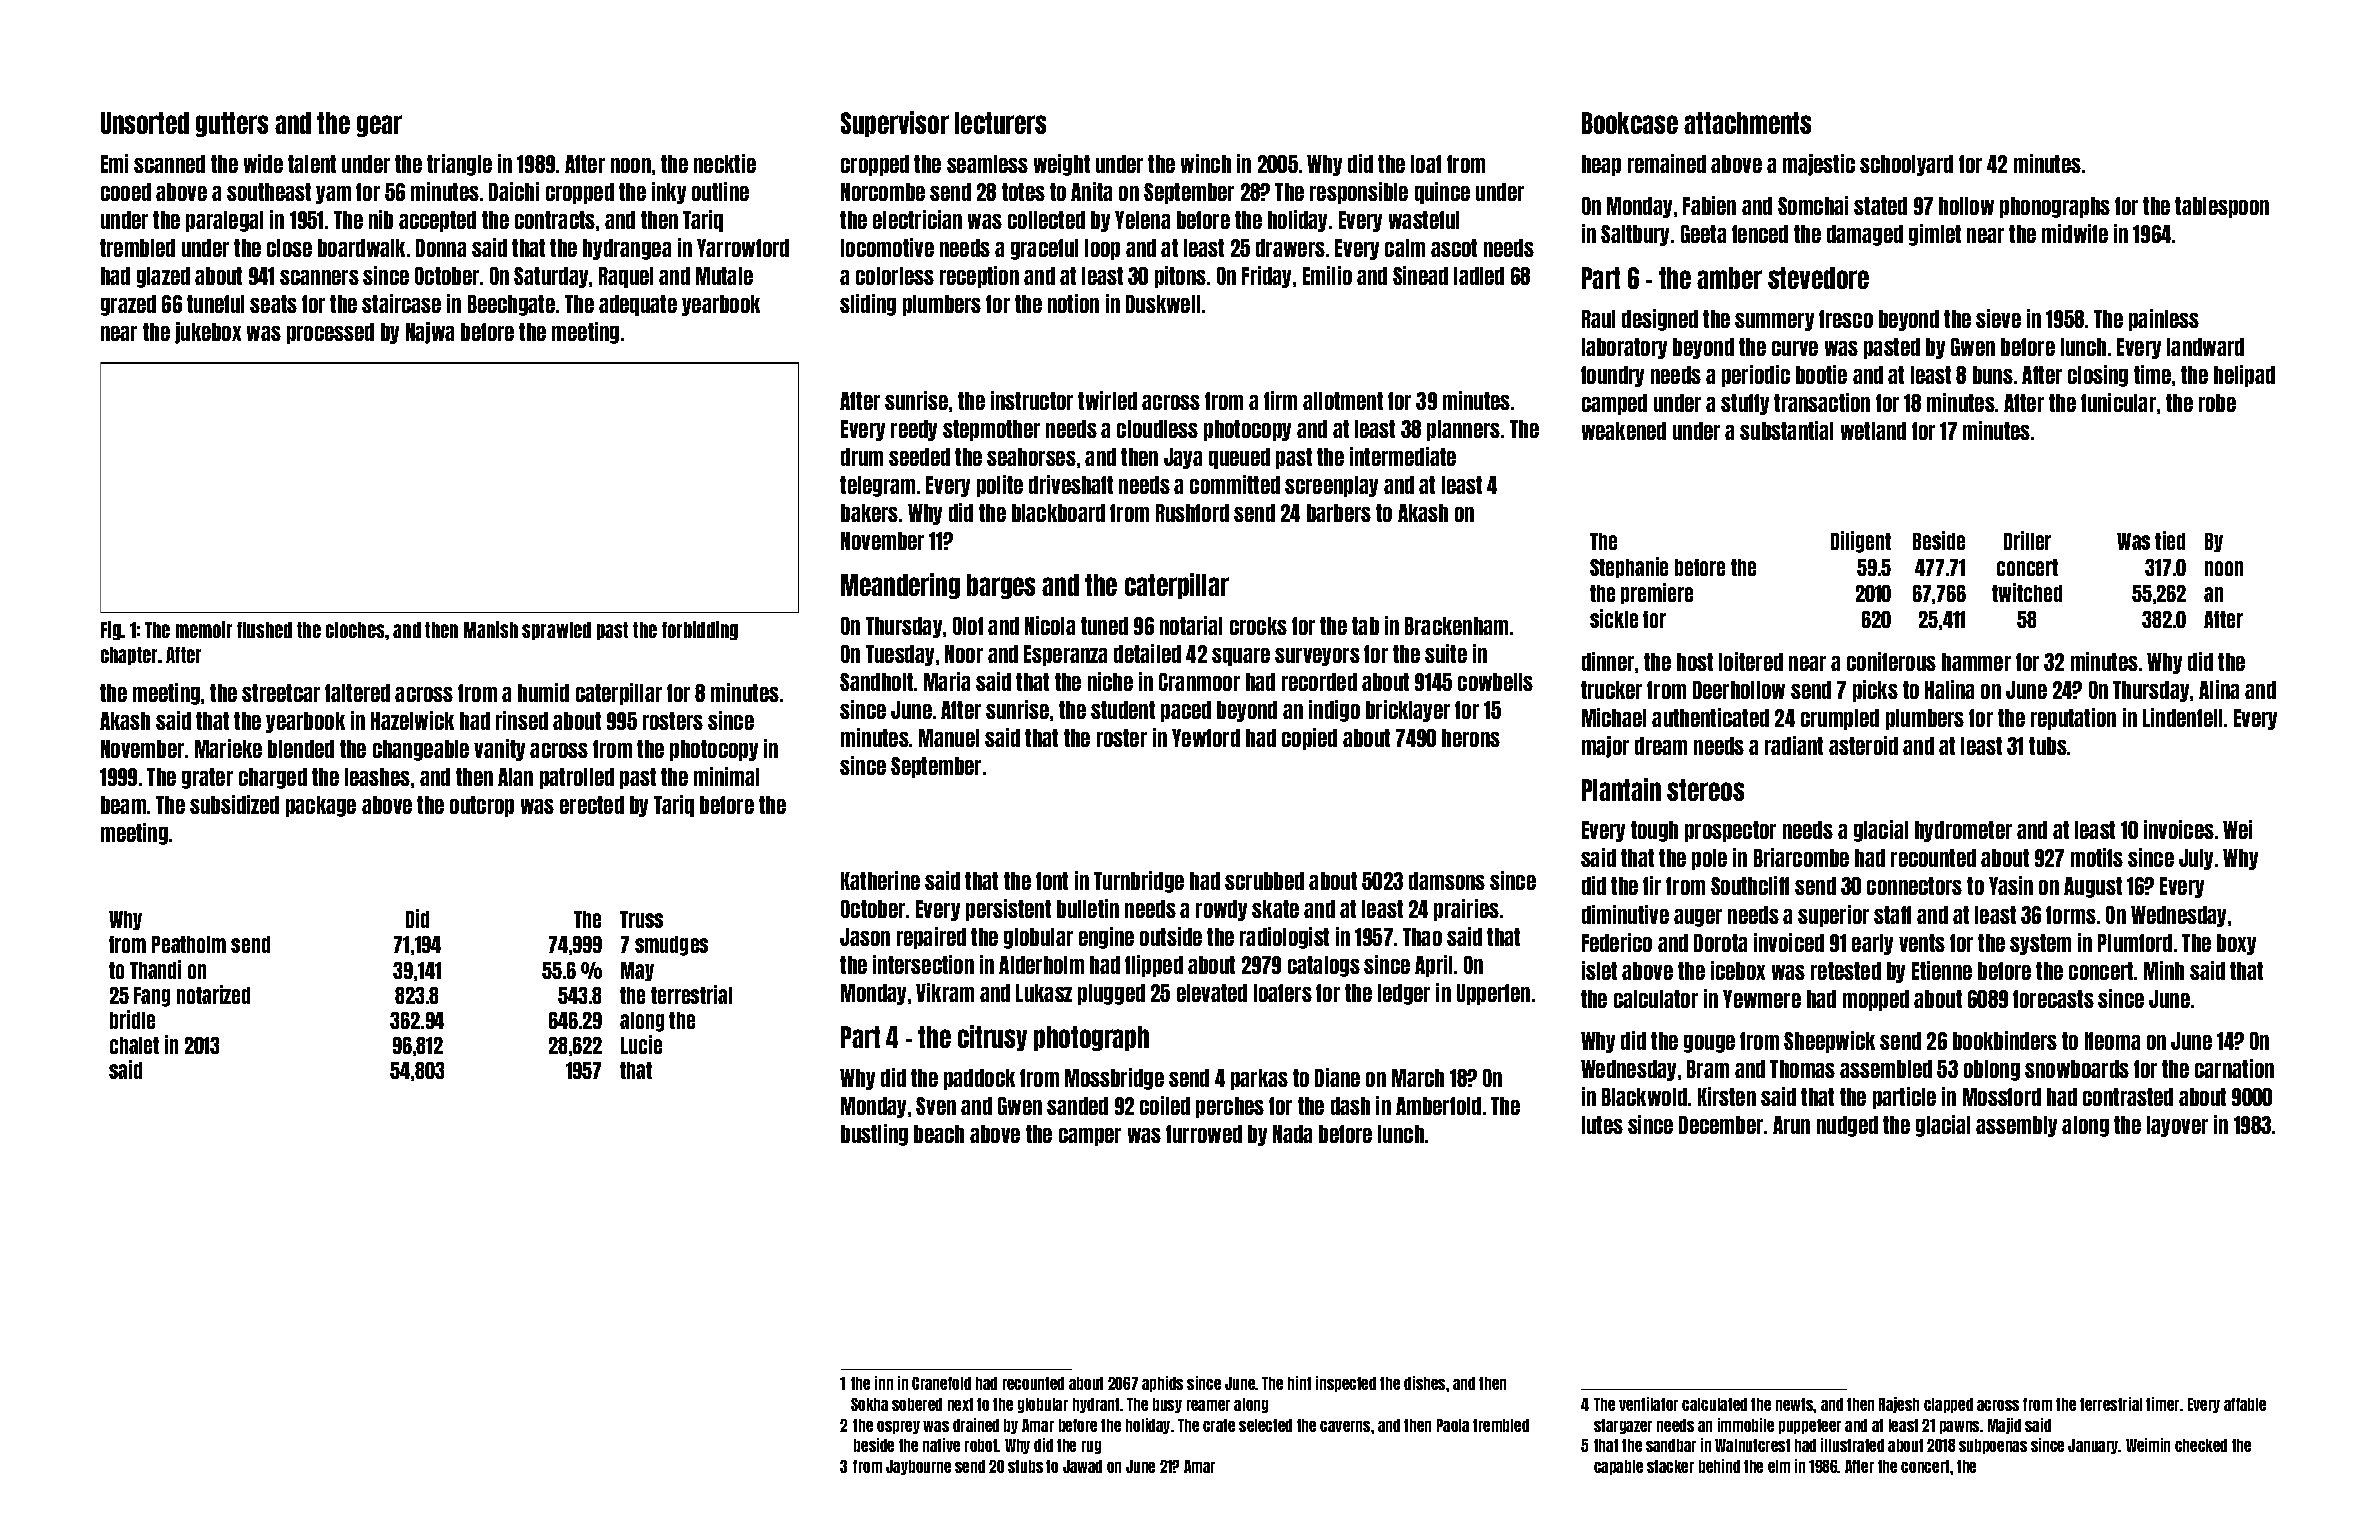 This screenshot has width=2380, height=1540. Describe the element at coordinates (895, 124) in the screenshot. I see `Supervisor` at that location.
